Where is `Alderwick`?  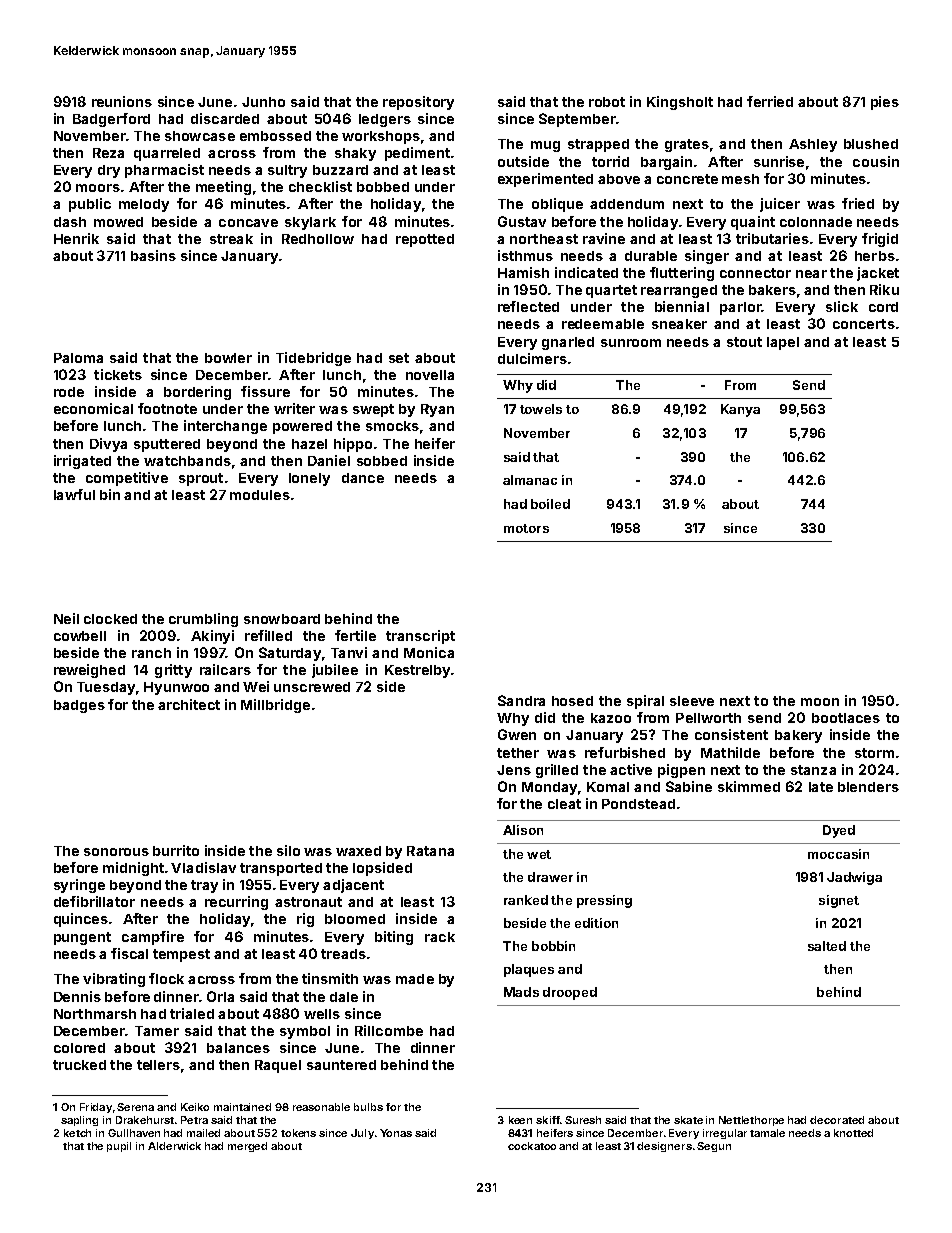
Alderwick is located at coordinates (174, 1146).
